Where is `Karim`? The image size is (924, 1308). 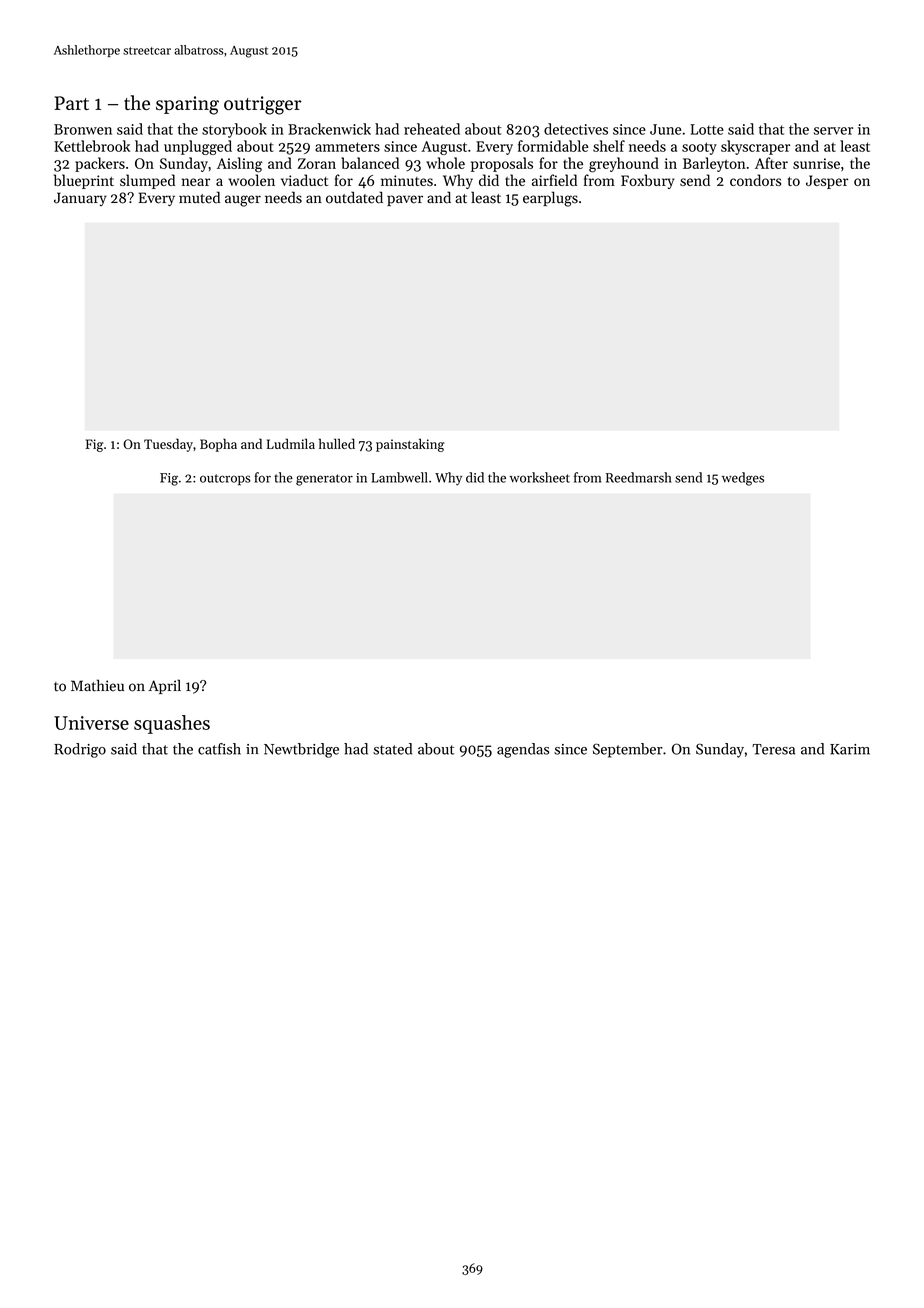 Karim is located at coordinates (850, 749).
